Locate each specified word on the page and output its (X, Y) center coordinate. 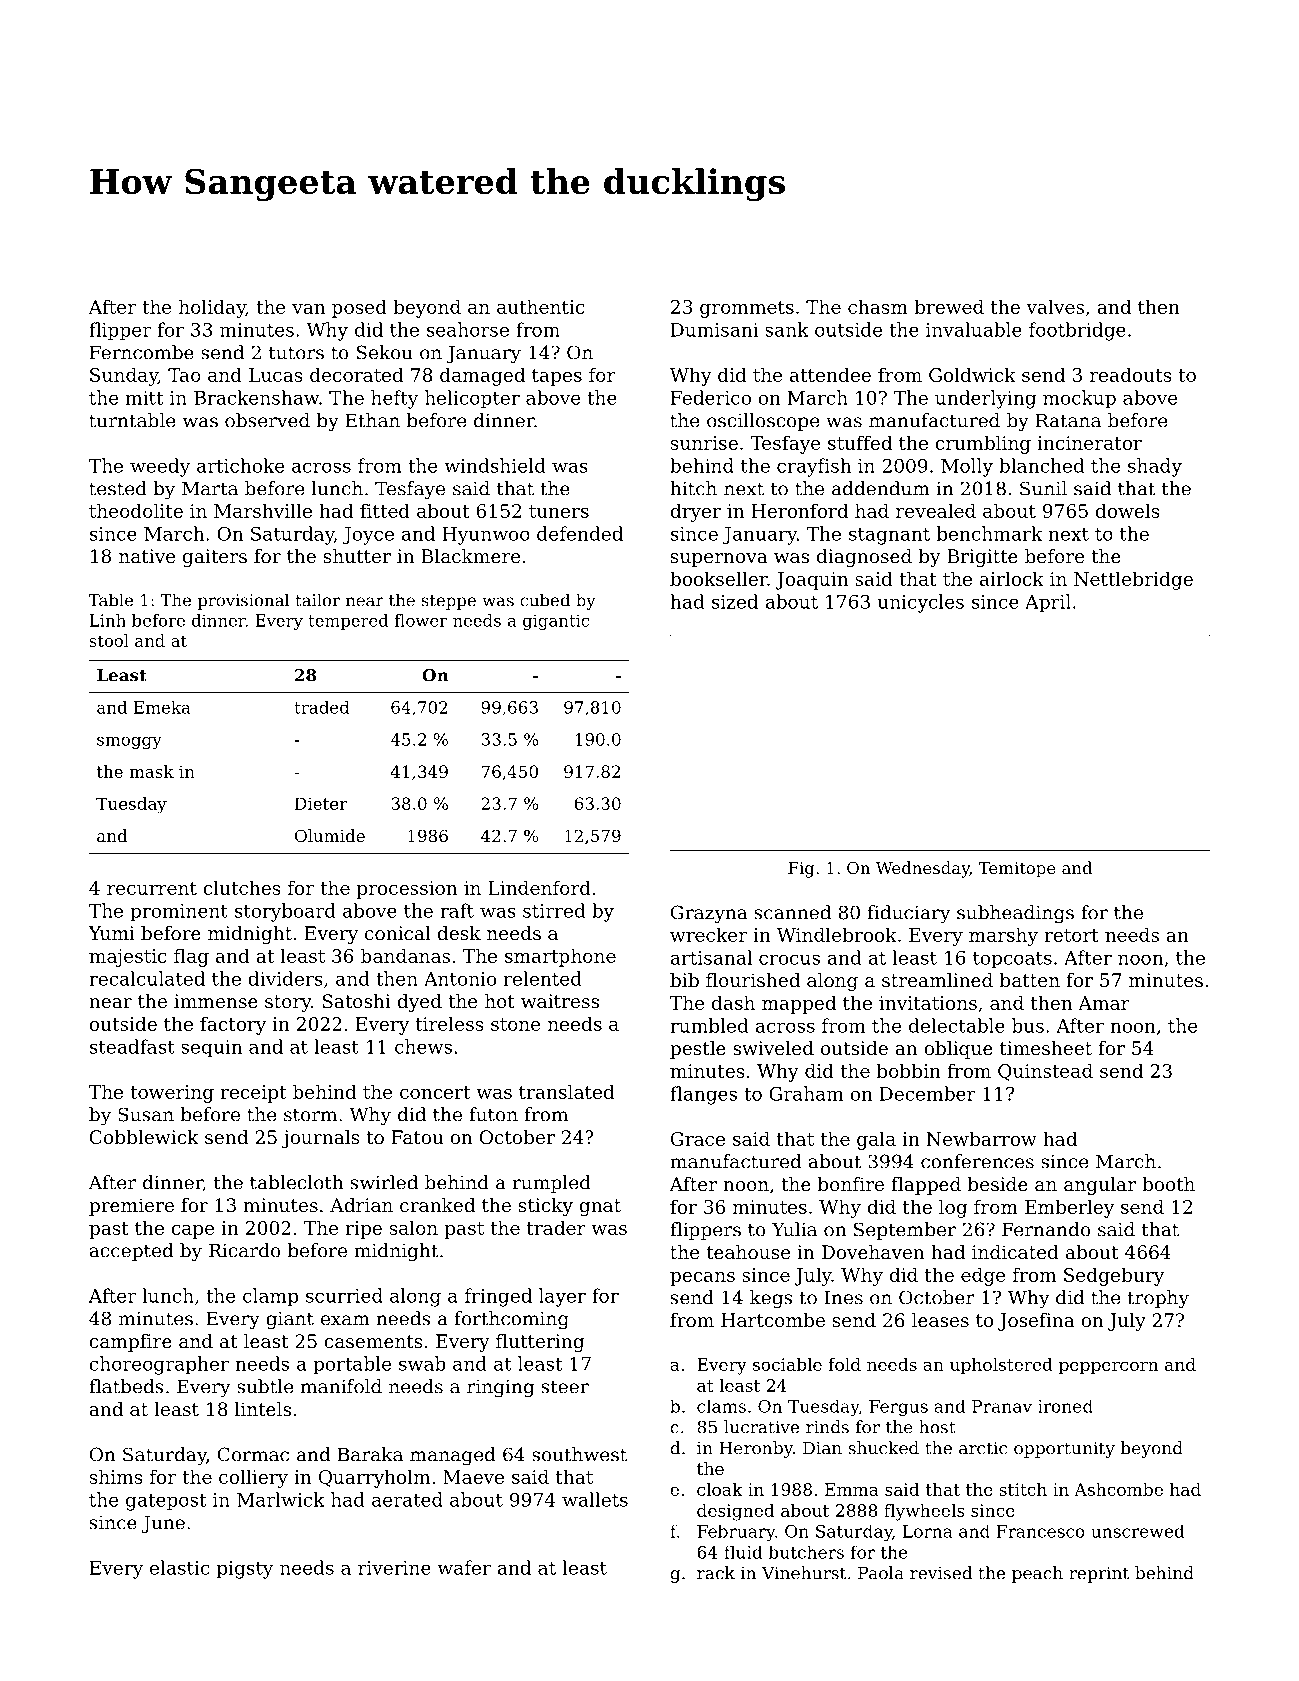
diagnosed (864, 558)
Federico (711, 397)
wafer (464, 1567)
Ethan (372, 420)
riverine (394, 1568)
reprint (1099, 1575)
